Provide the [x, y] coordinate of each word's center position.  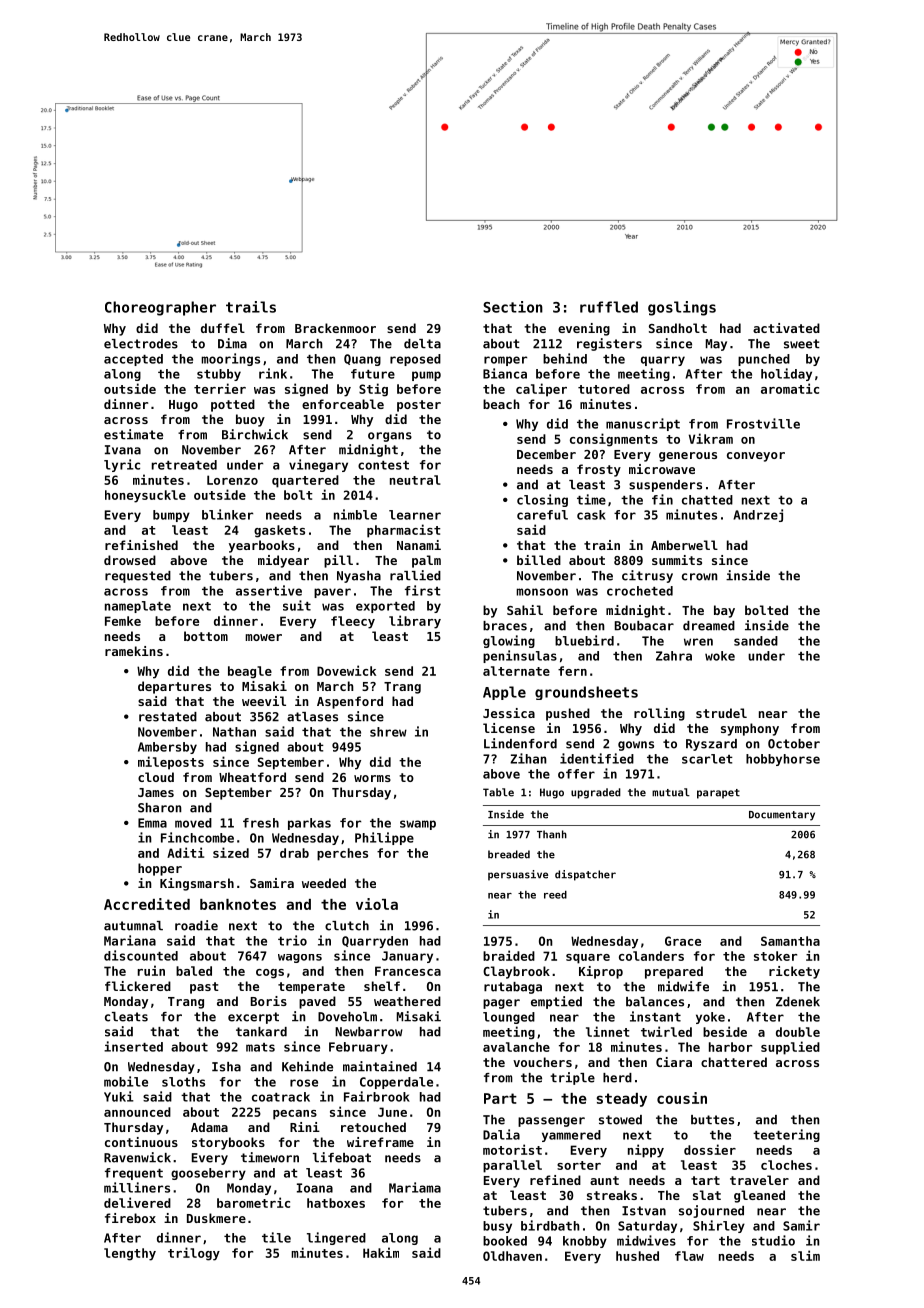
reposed [415, 360]
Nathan [234, 732]
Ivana [123, 450]
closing [542, 500]
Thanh [552, 834]
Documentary [782, 816]
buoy [250, 420]
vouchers [542, 1062]
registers [609, 344]
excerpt [253, 1018]
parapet [718, 794]
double [798, 1032]
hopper [160, 869]
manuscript [643, 424]
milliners [137, 1187]
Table [498, 792]
